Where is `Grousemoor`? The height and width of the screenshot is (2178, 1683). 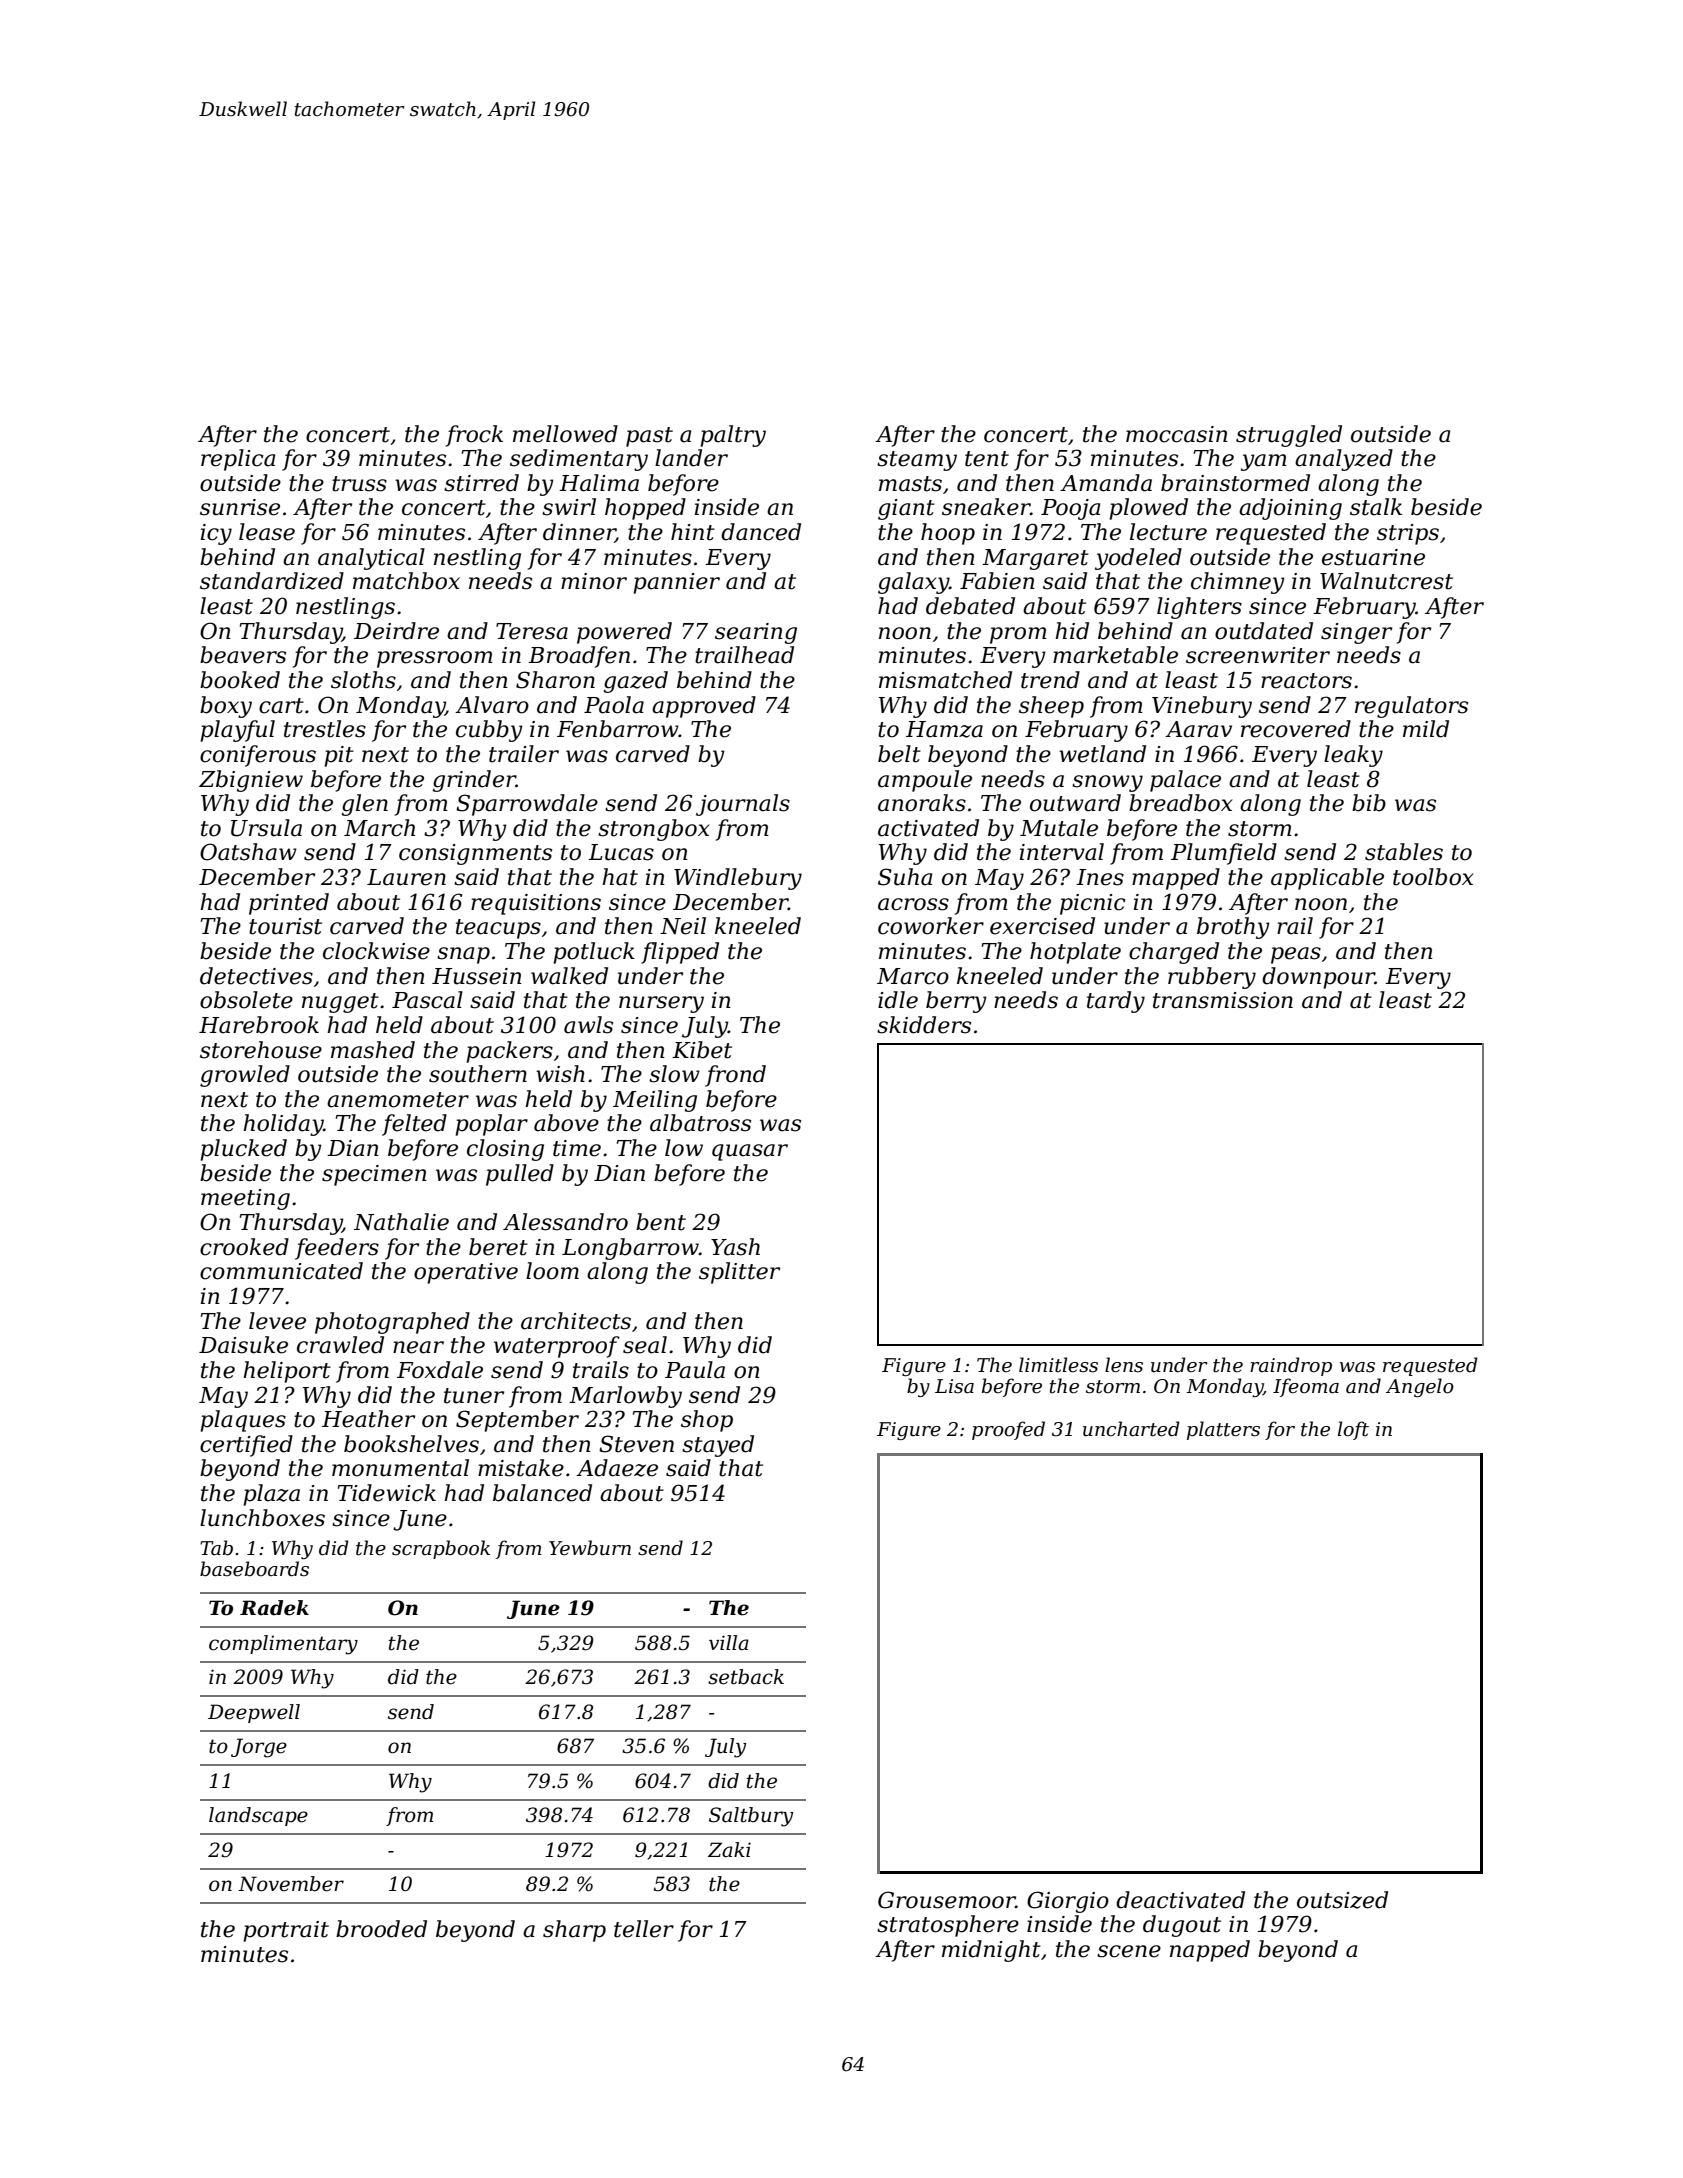
Grousemoor is located at coordinates (947, 1900).
